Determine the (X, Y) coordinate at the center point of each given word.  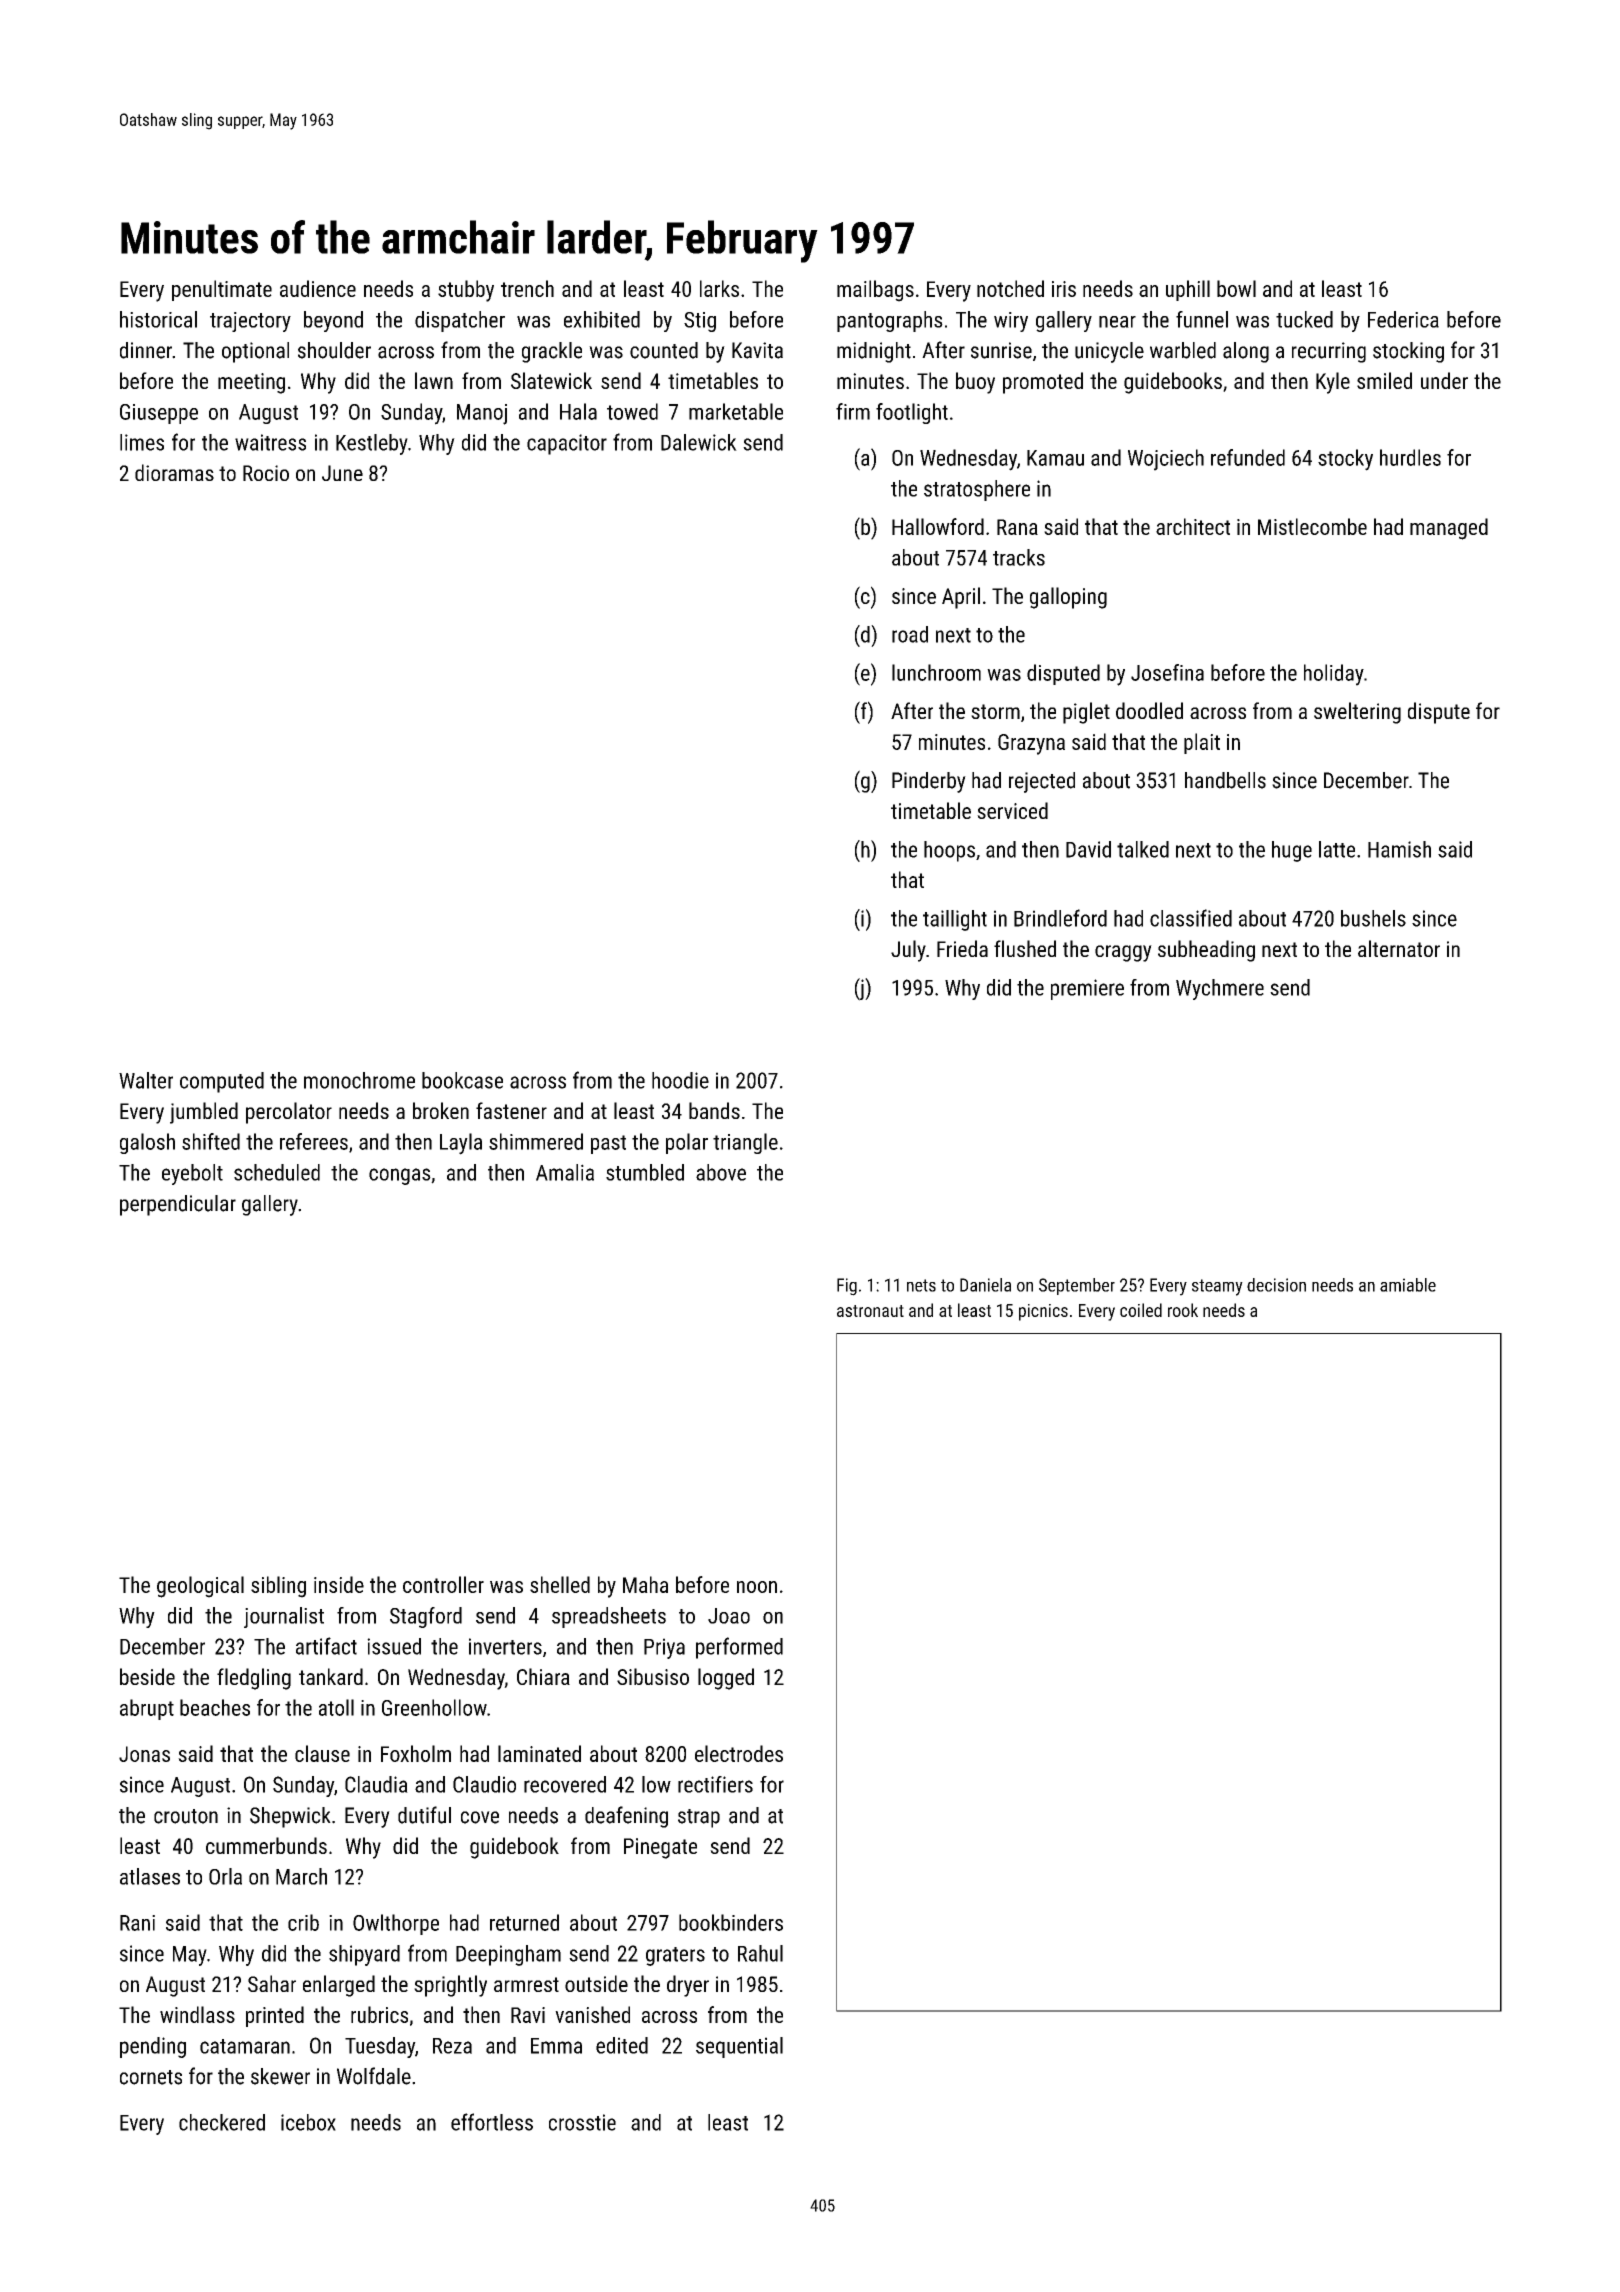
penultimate (222, 290)
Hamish (1399, 849)
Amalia (565, 1172)
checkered (222, 2122)
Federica (1403, 319)
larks (719, 288)
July (908, 951)
